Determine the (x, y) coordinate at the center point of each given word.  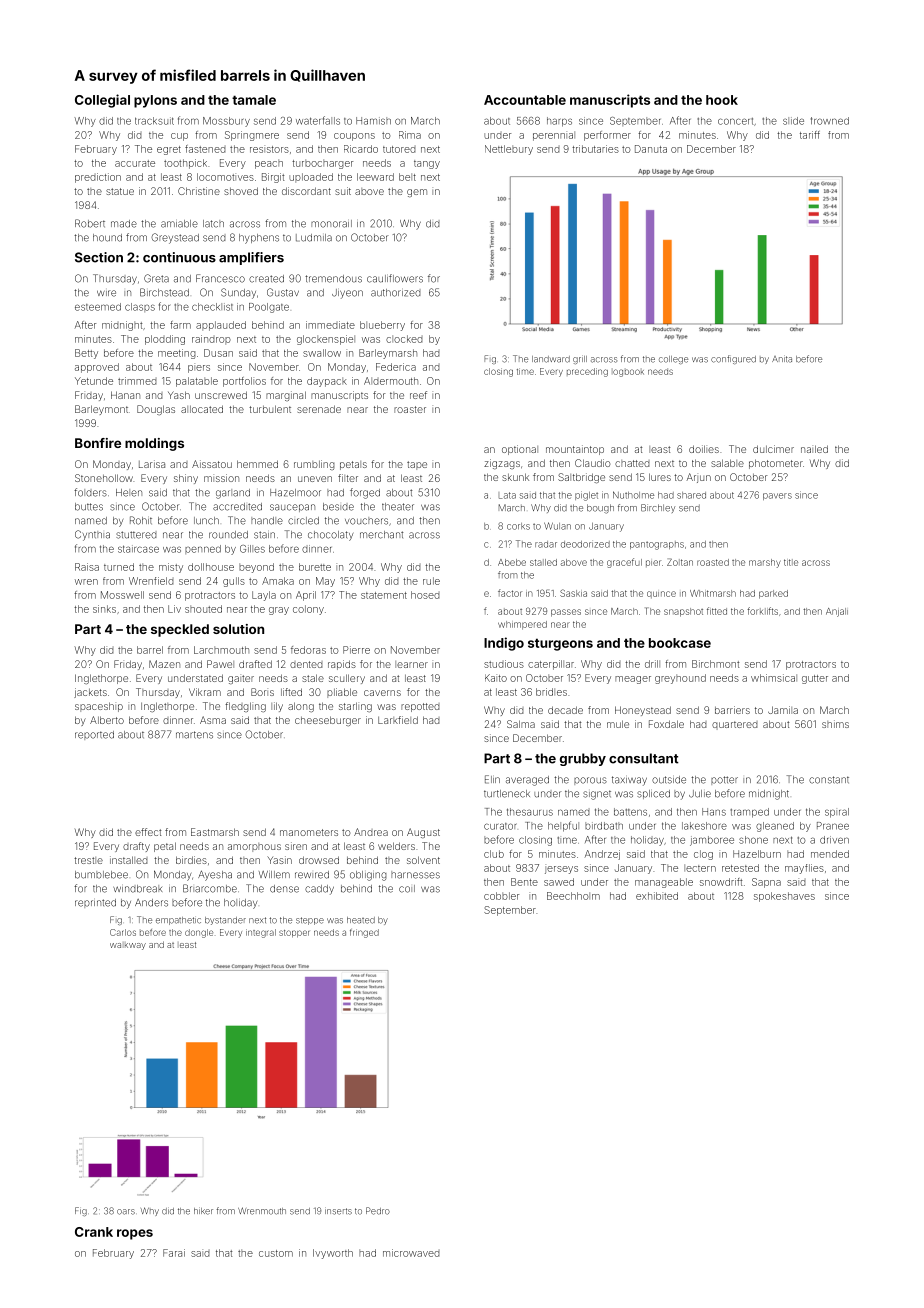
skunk (515, 477)
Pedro (378, 1211)
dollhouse (211, 567)
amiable (179, 224)
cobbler (501, 896)
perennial (554, 136)
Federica (396, 367)
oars (126, 1212)
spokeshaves (784, 897)
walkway (128, 946)
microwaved (411, 1253)
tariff (810, 135)
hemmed (257, 464)
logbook (628, 373)
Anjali (837, 612)
